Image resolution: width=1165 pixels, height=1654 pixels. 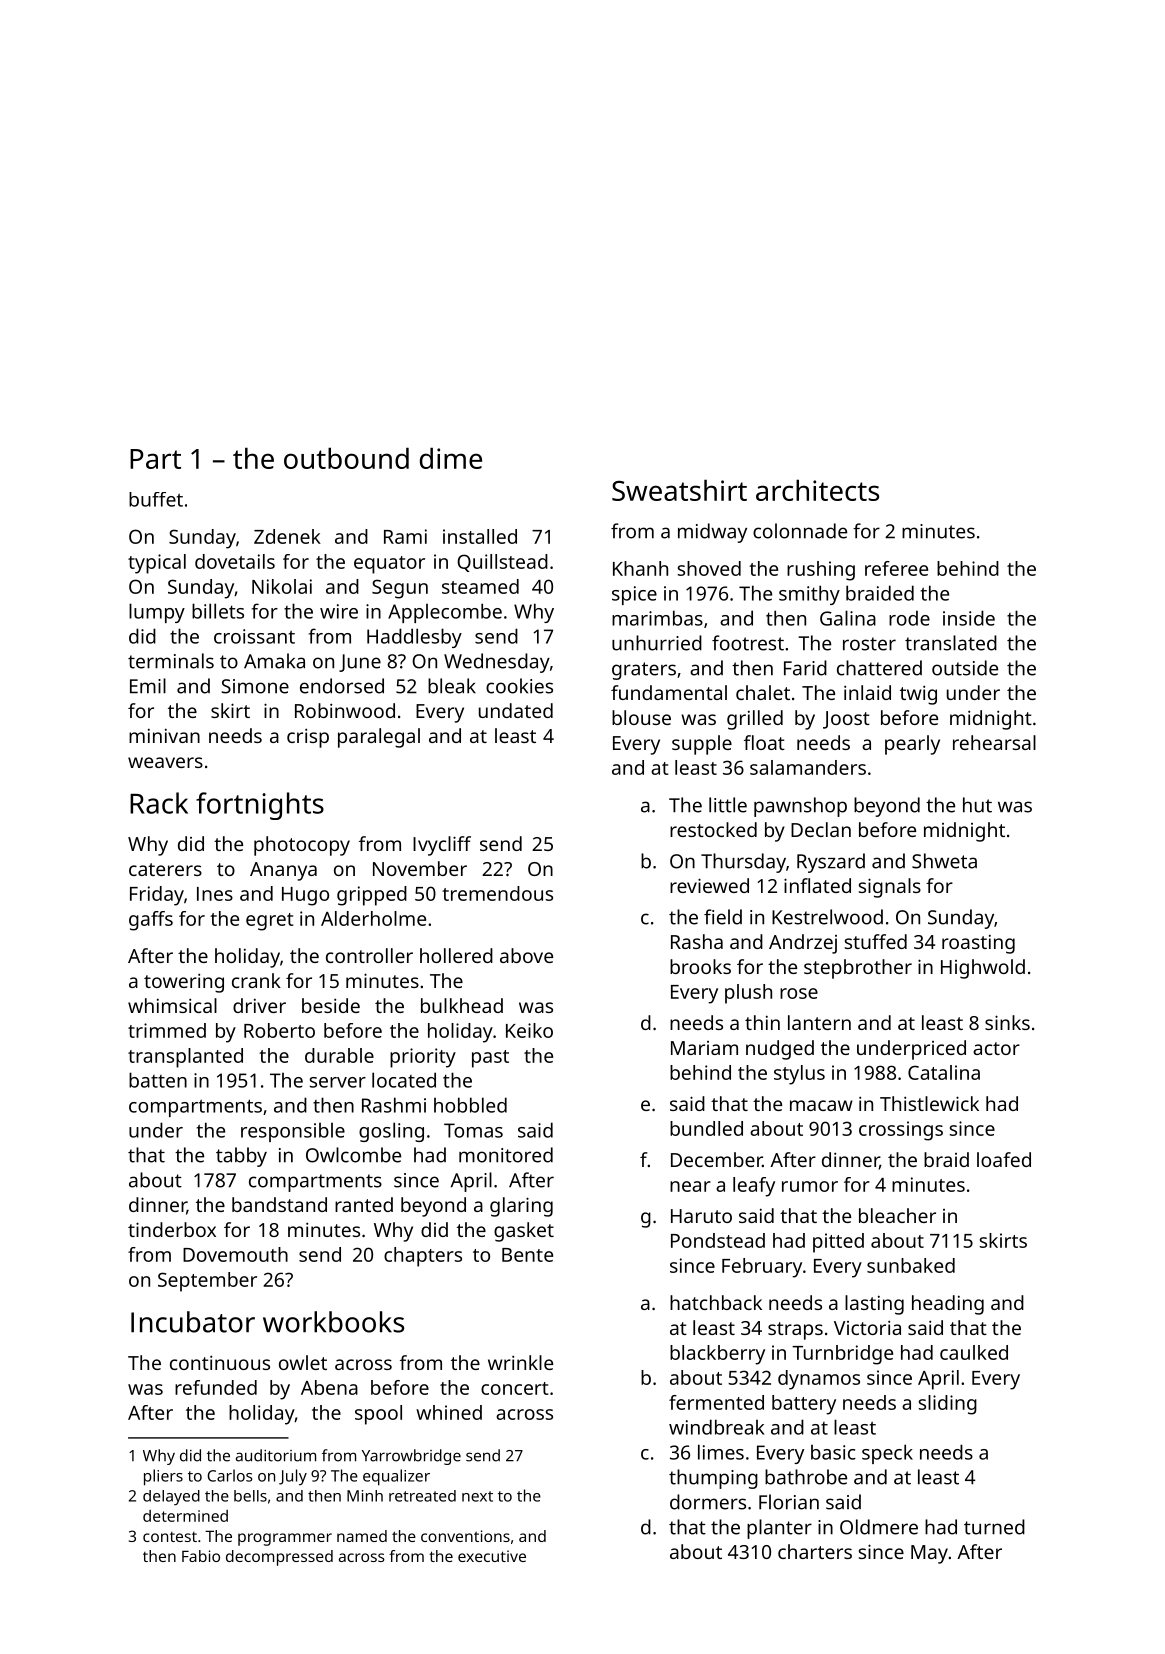 I want to click on named, so click(x=362, y=1536).
